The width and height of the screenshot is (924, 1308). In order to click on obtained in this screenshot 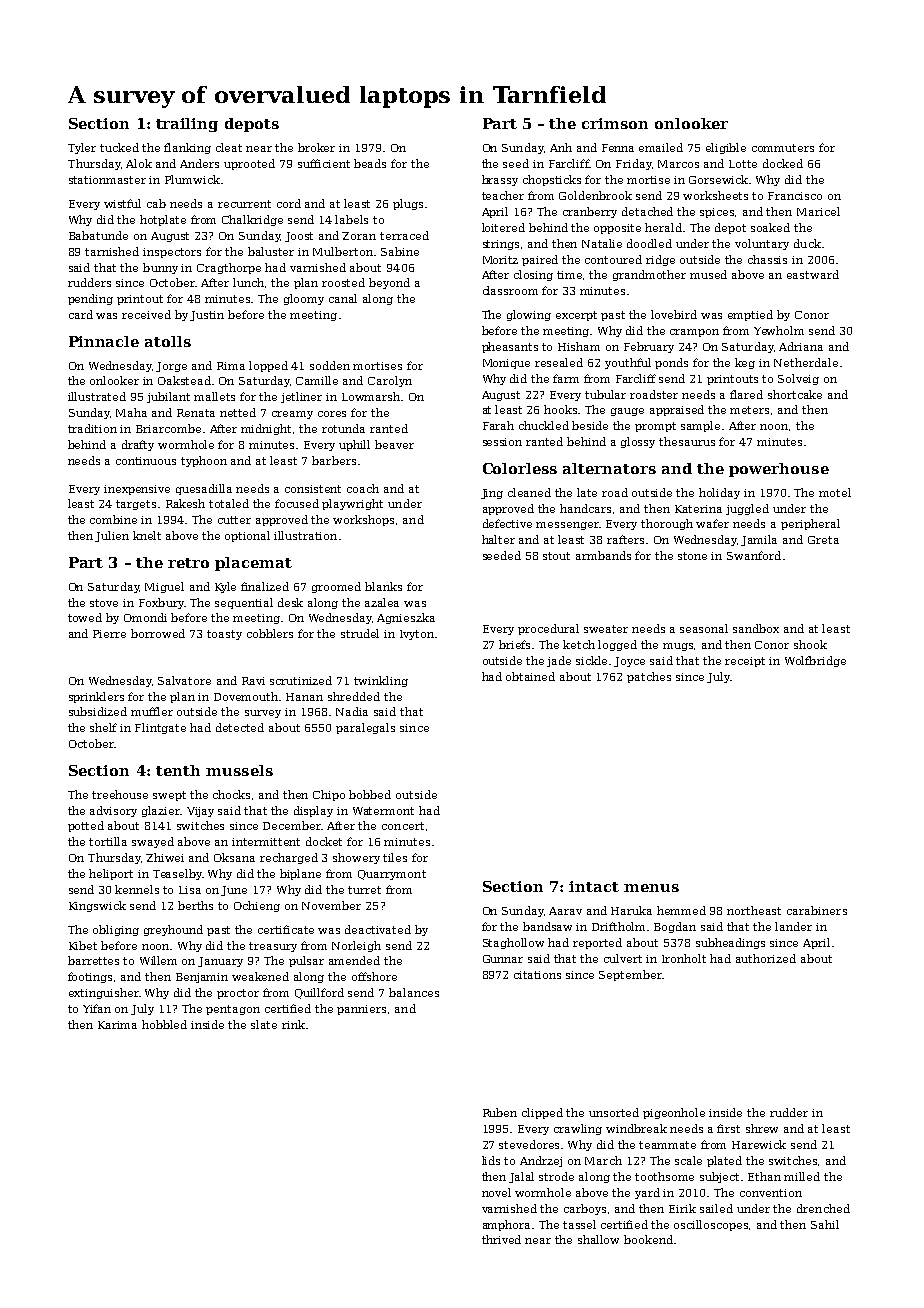, I will do `click(530, 676)`.
